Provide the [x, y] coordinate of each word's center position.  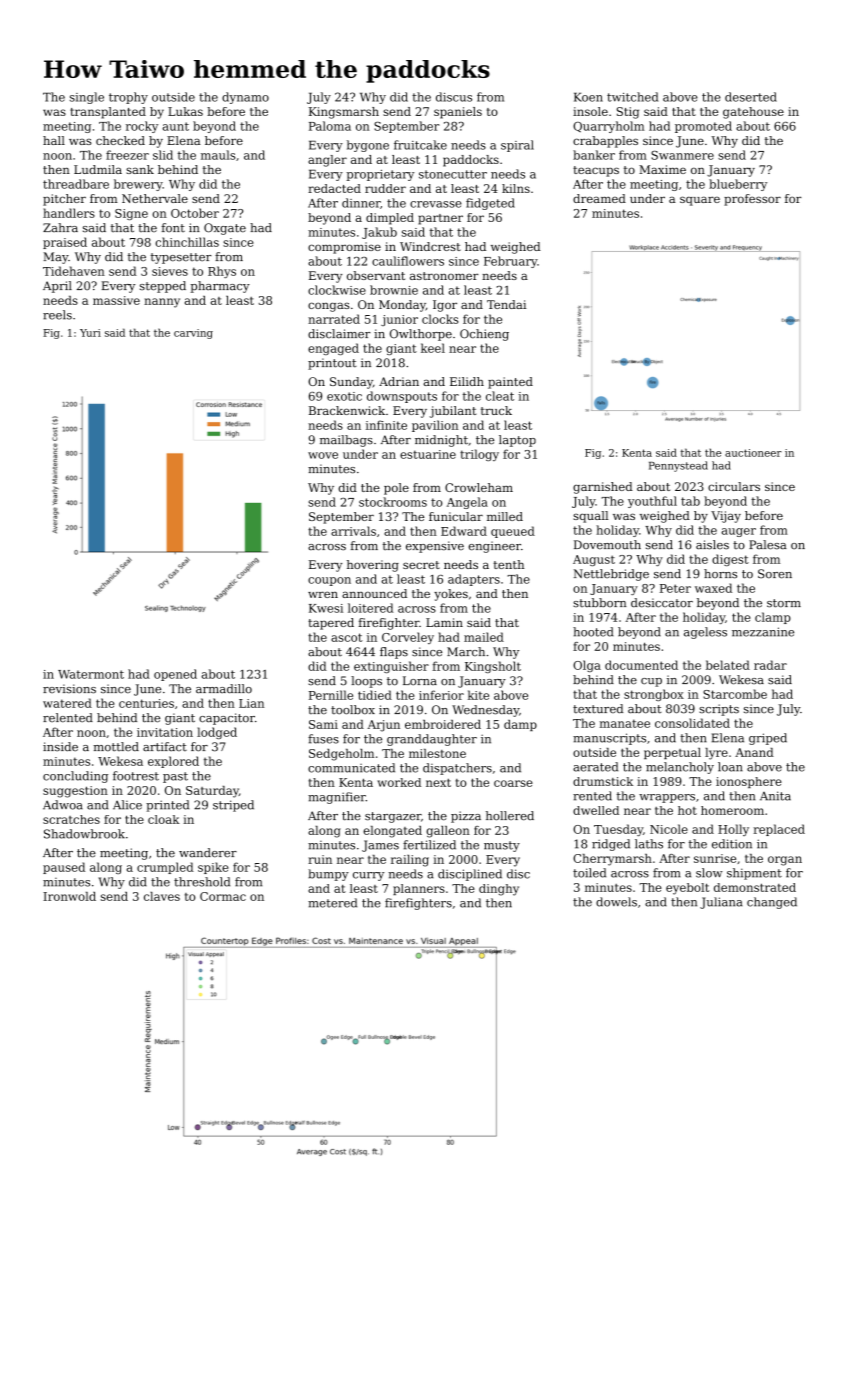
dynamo [245, 98]
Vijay [726, 517]
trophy [128, 98]
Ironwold [69, 896]
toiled [589, 873]
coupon [329, 581]
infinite [386, 425]
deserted [751, 97]
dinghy [499, 890]
